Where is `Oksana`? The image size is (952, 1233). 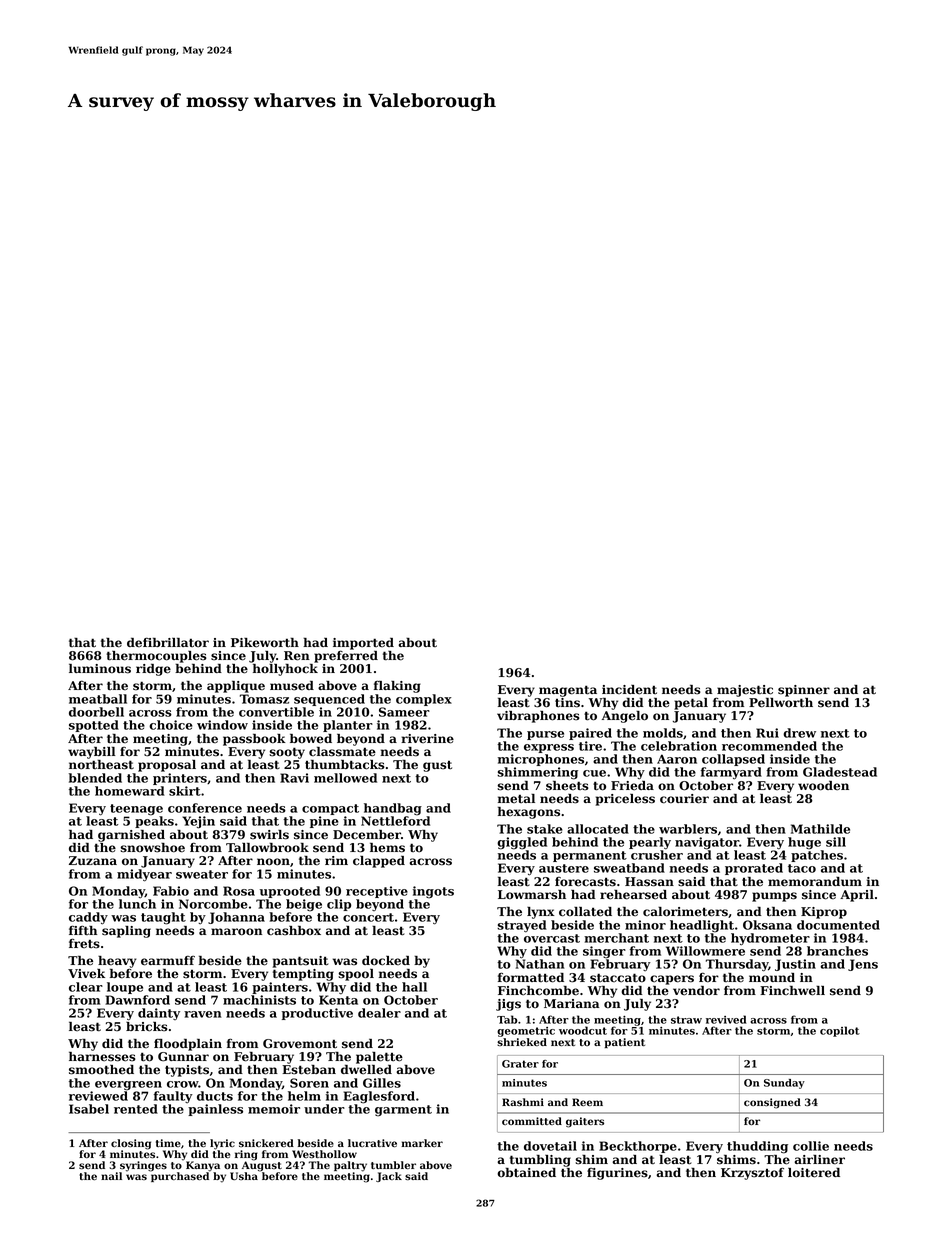
Oksana is located at coordinates (767, 925).
